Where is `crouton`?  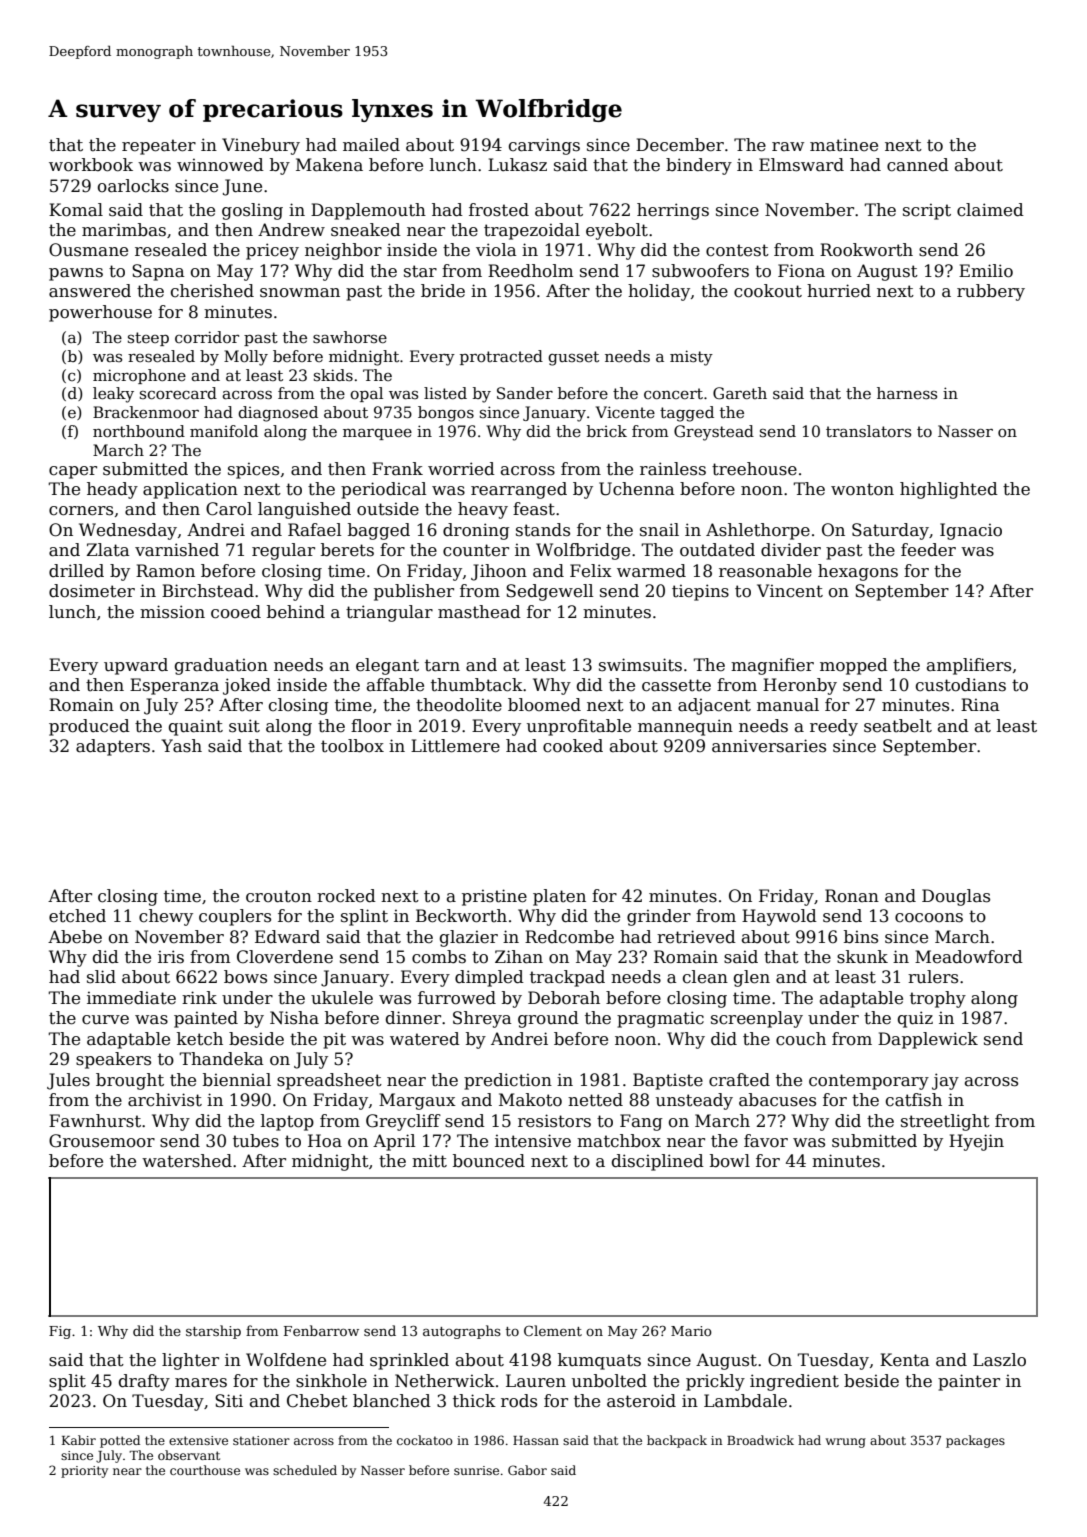
crouton is located at coordinates (279, 896).
